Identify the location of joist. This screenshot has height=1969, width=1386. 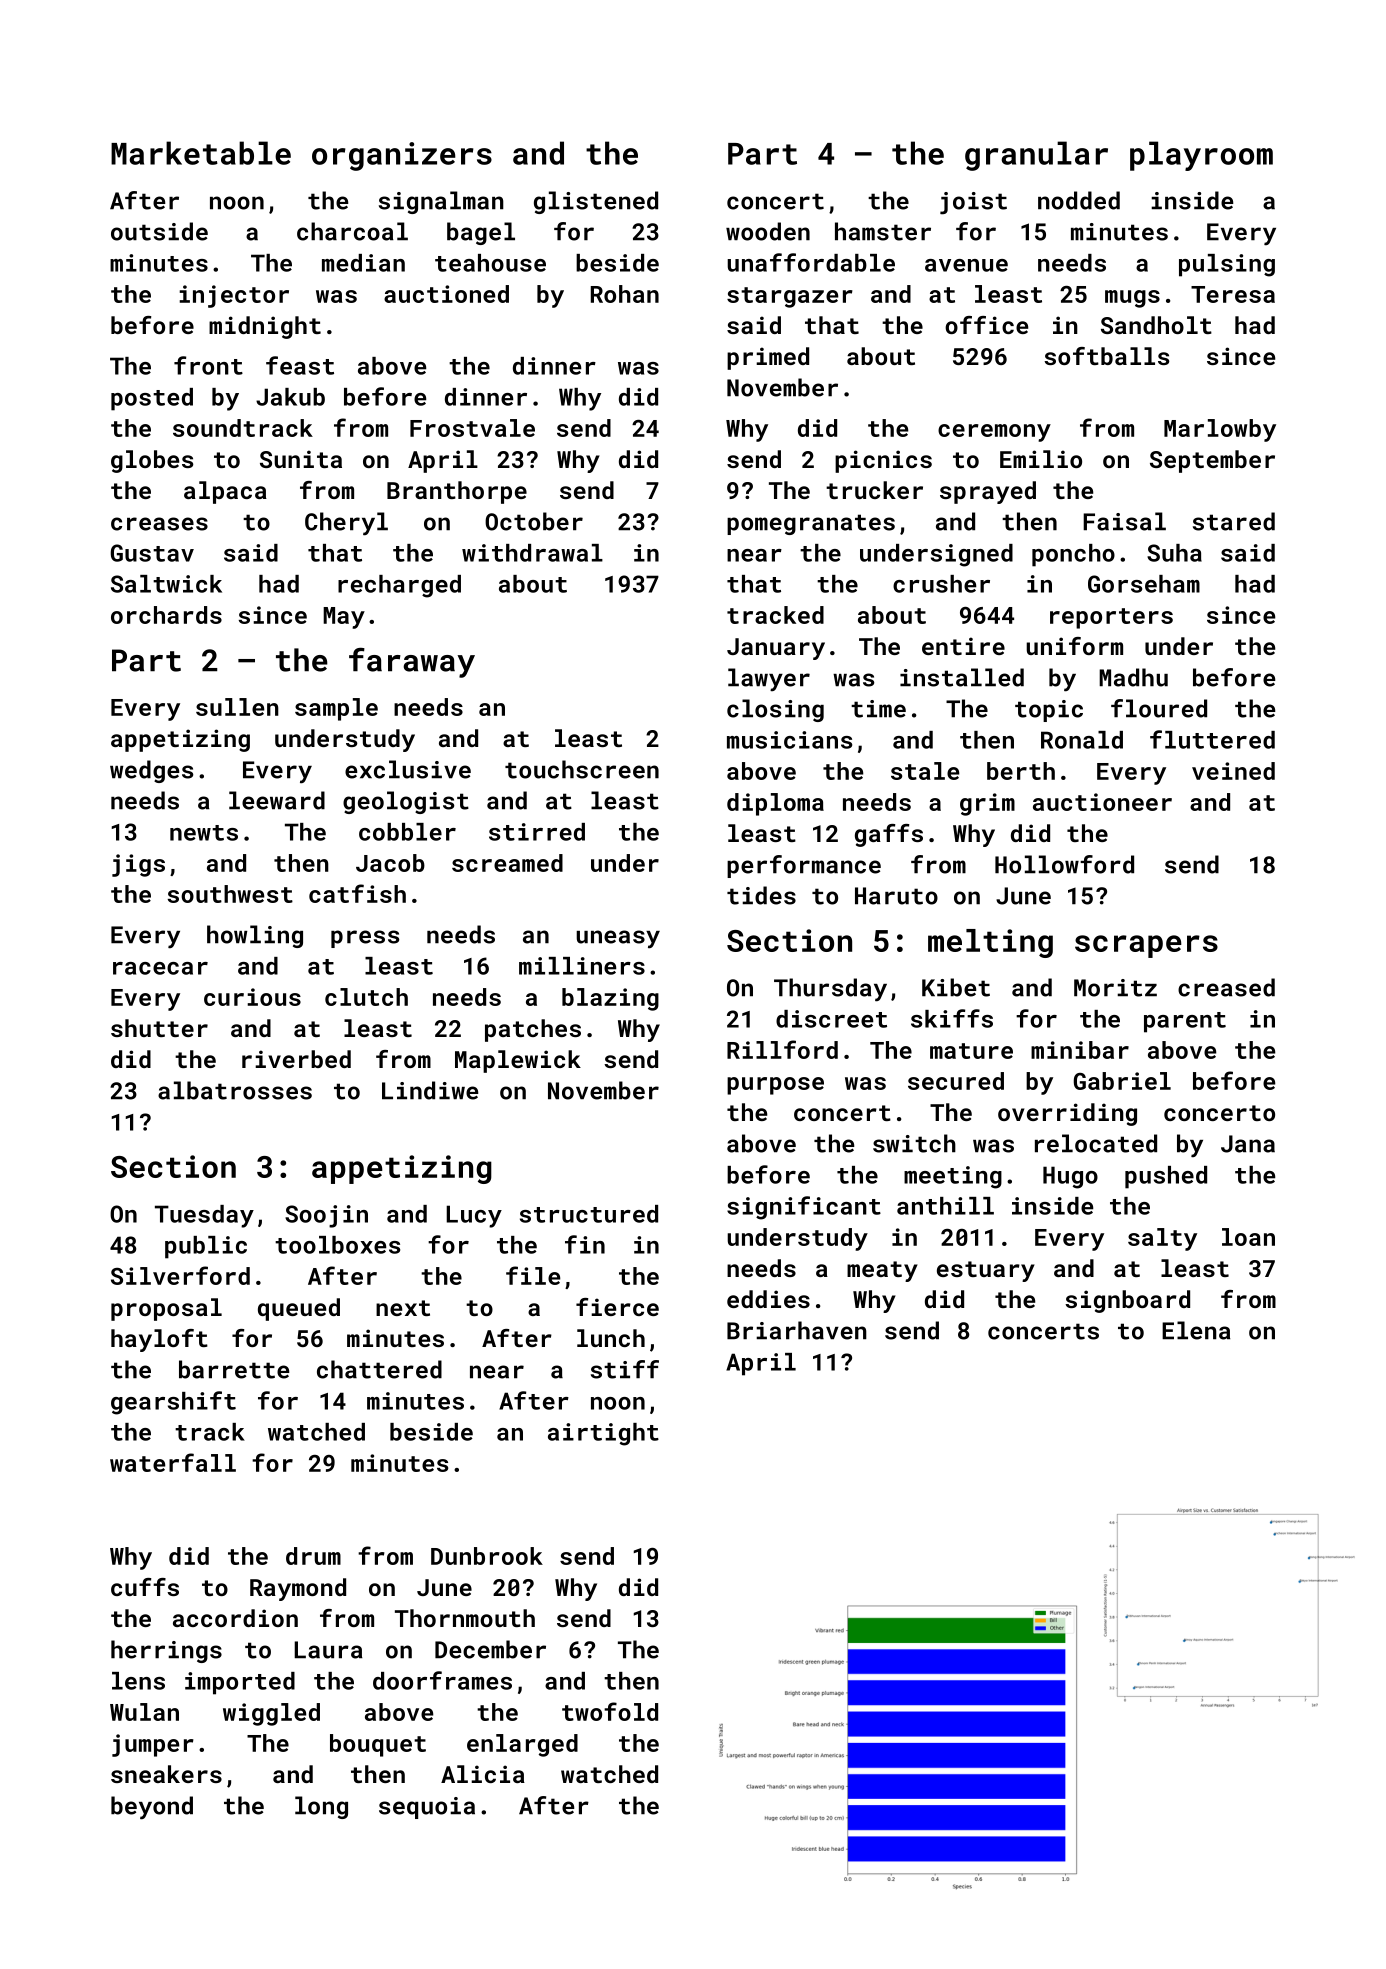
(973, 203).
